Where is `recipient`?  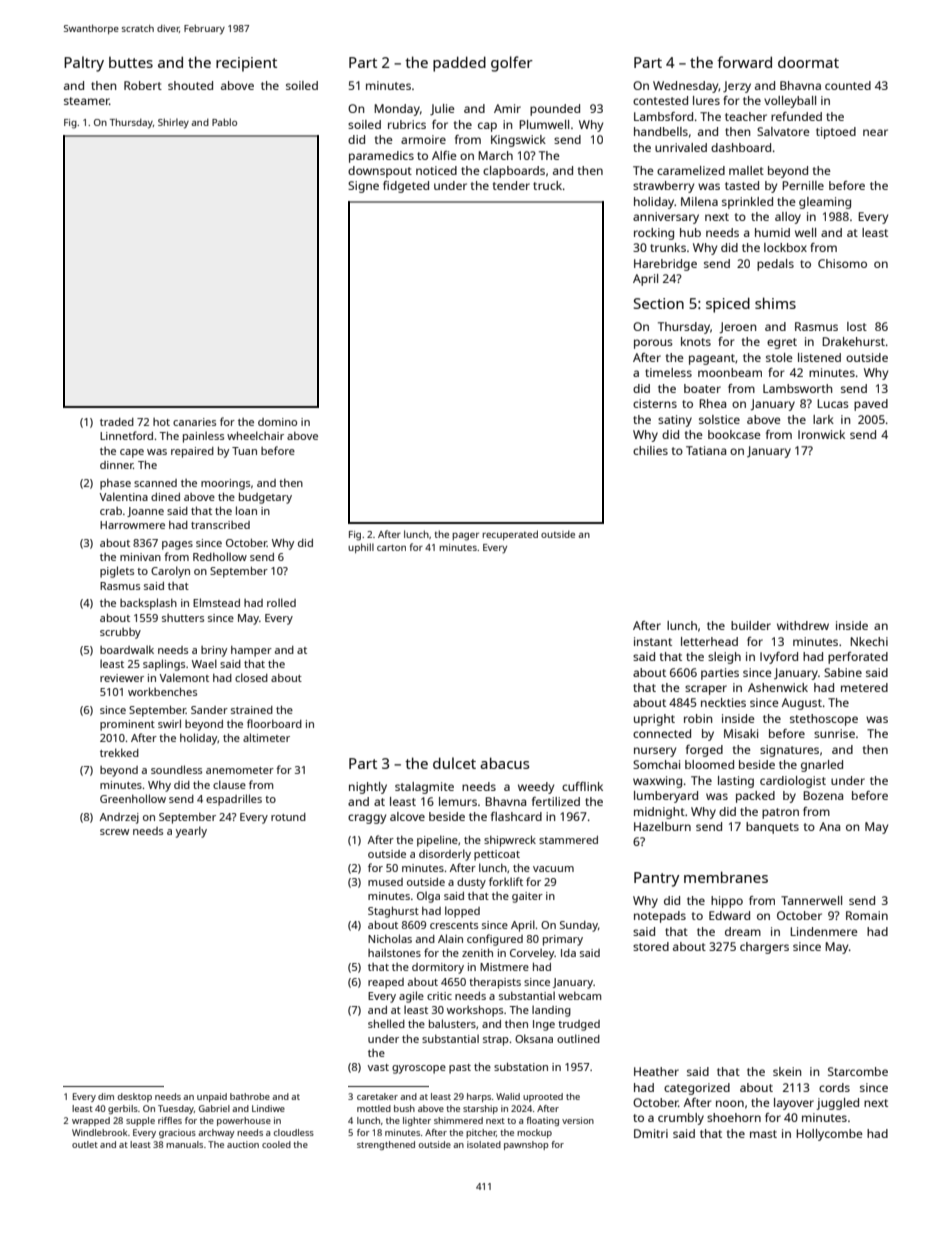
recipient is located at coordinates (246, 64).
